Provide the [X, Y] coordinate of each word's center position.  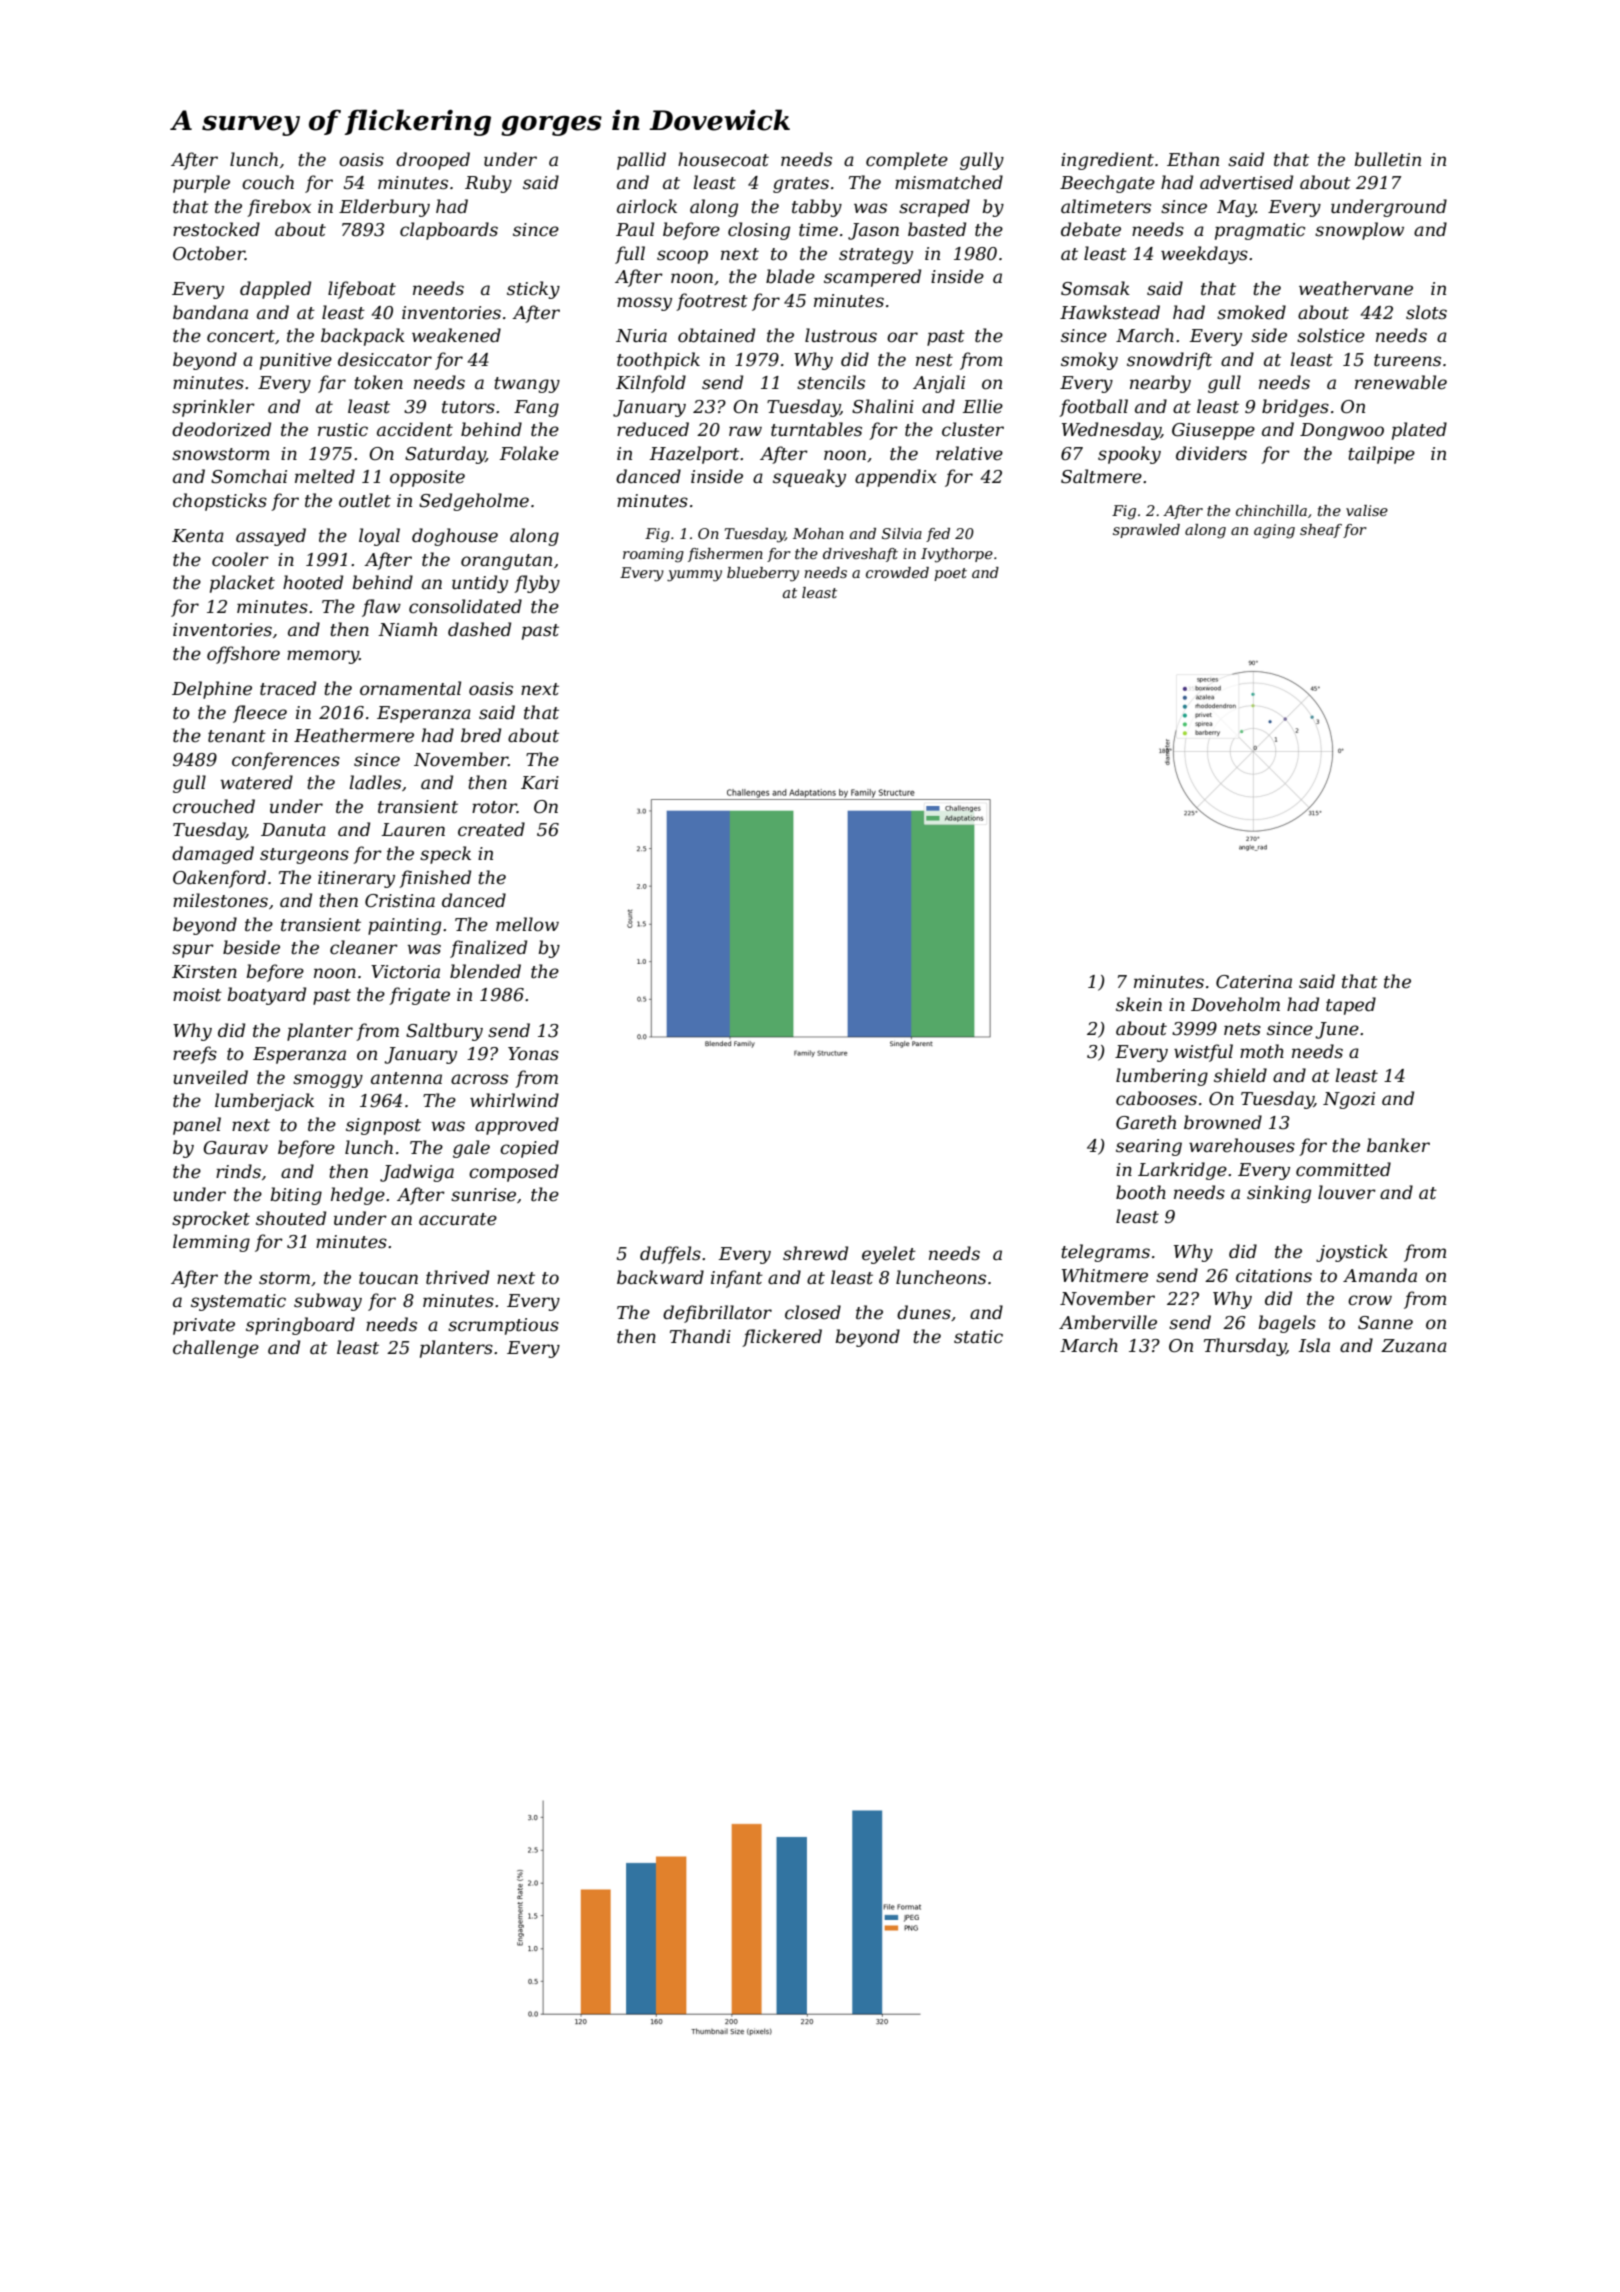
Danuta [293, 829]
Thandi [700, 1336]
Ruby [488, 184]
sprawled [1146, 531]
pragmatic [1260, 231]
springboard [300, 1326]
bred [481, 735]
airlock [647, 206]
